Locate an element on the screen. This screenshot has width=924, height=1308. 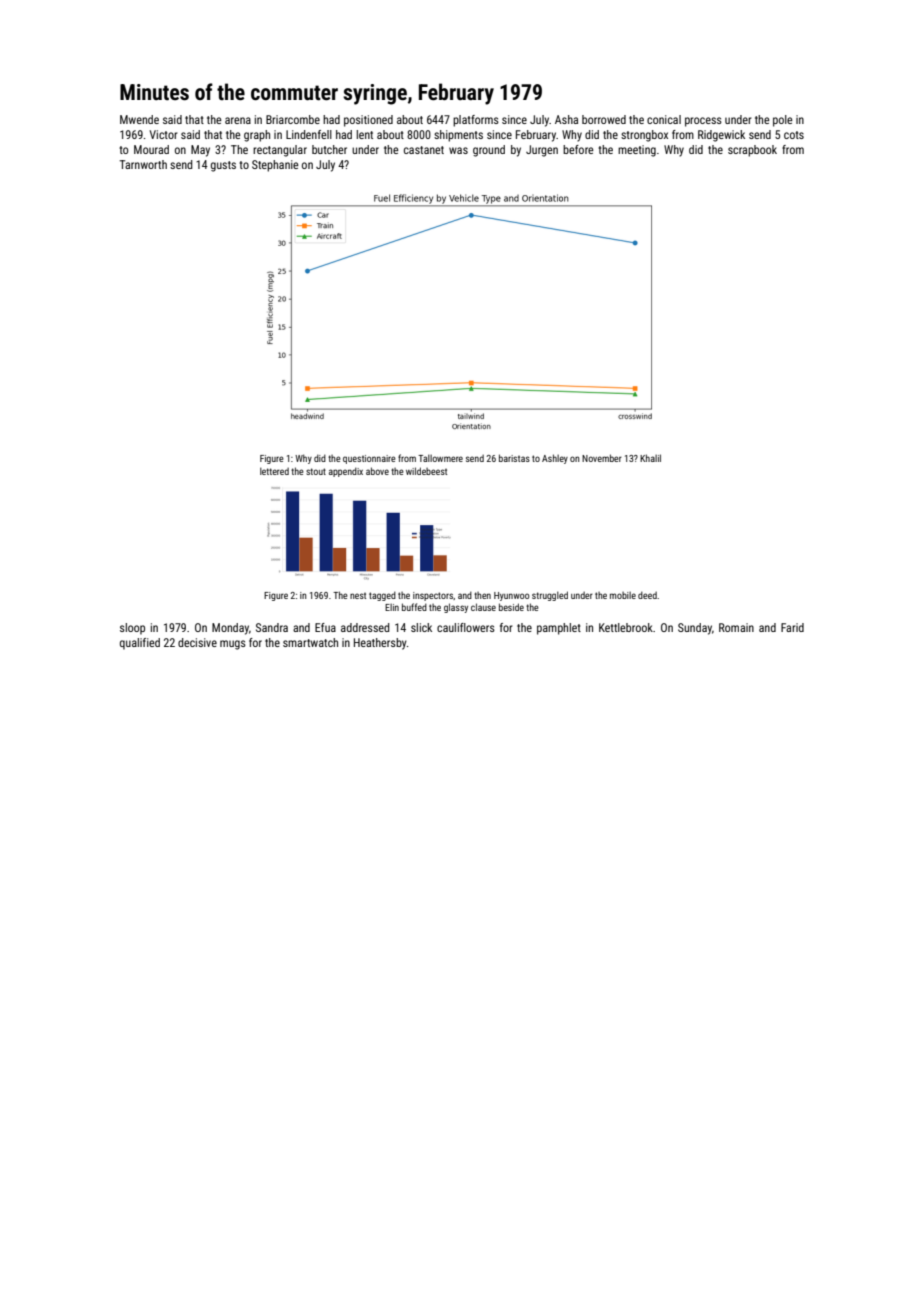
Tallowmere is located at coordinates (440, 458).
